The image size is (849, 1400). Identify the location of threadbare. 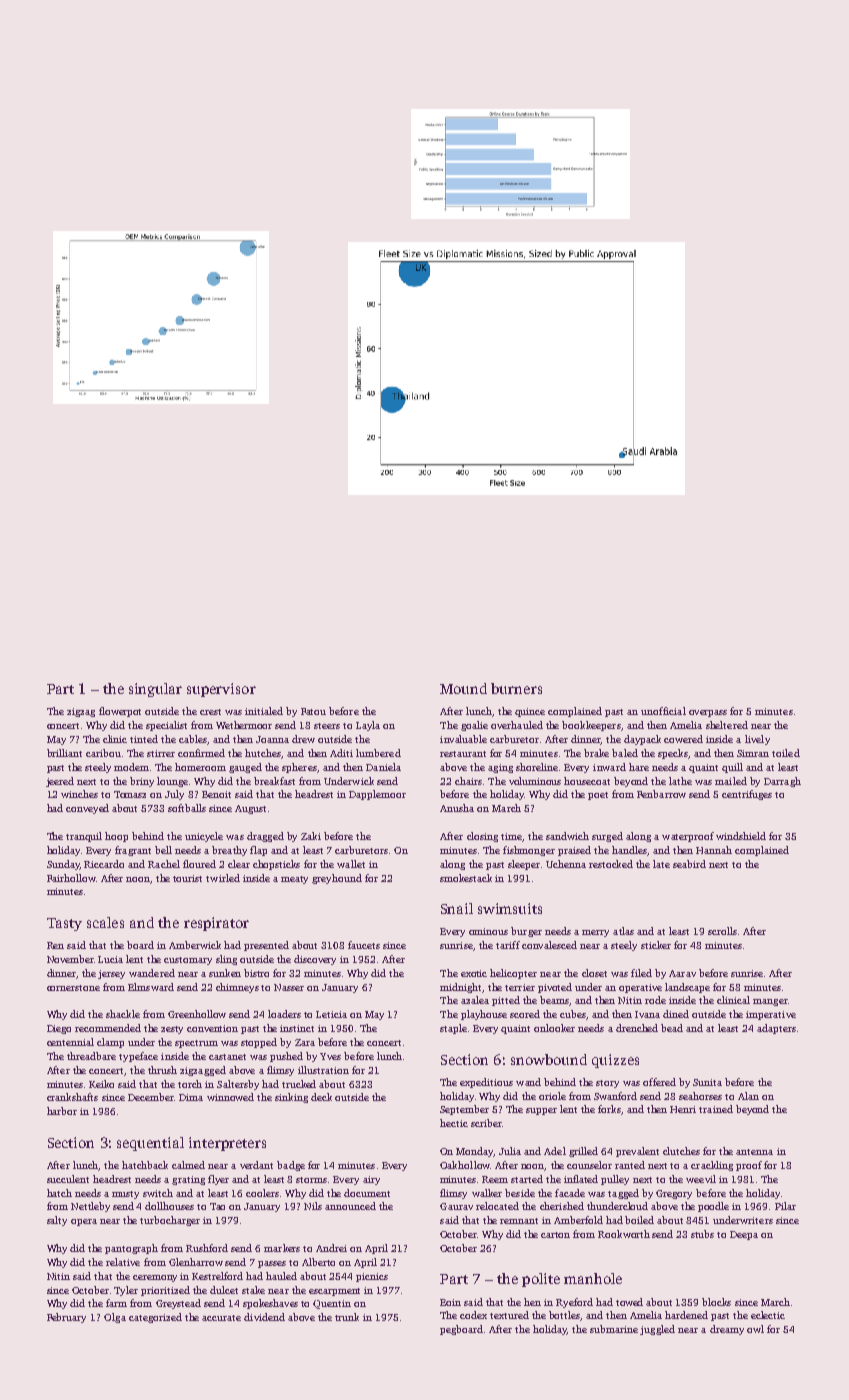
(91, 1056).
